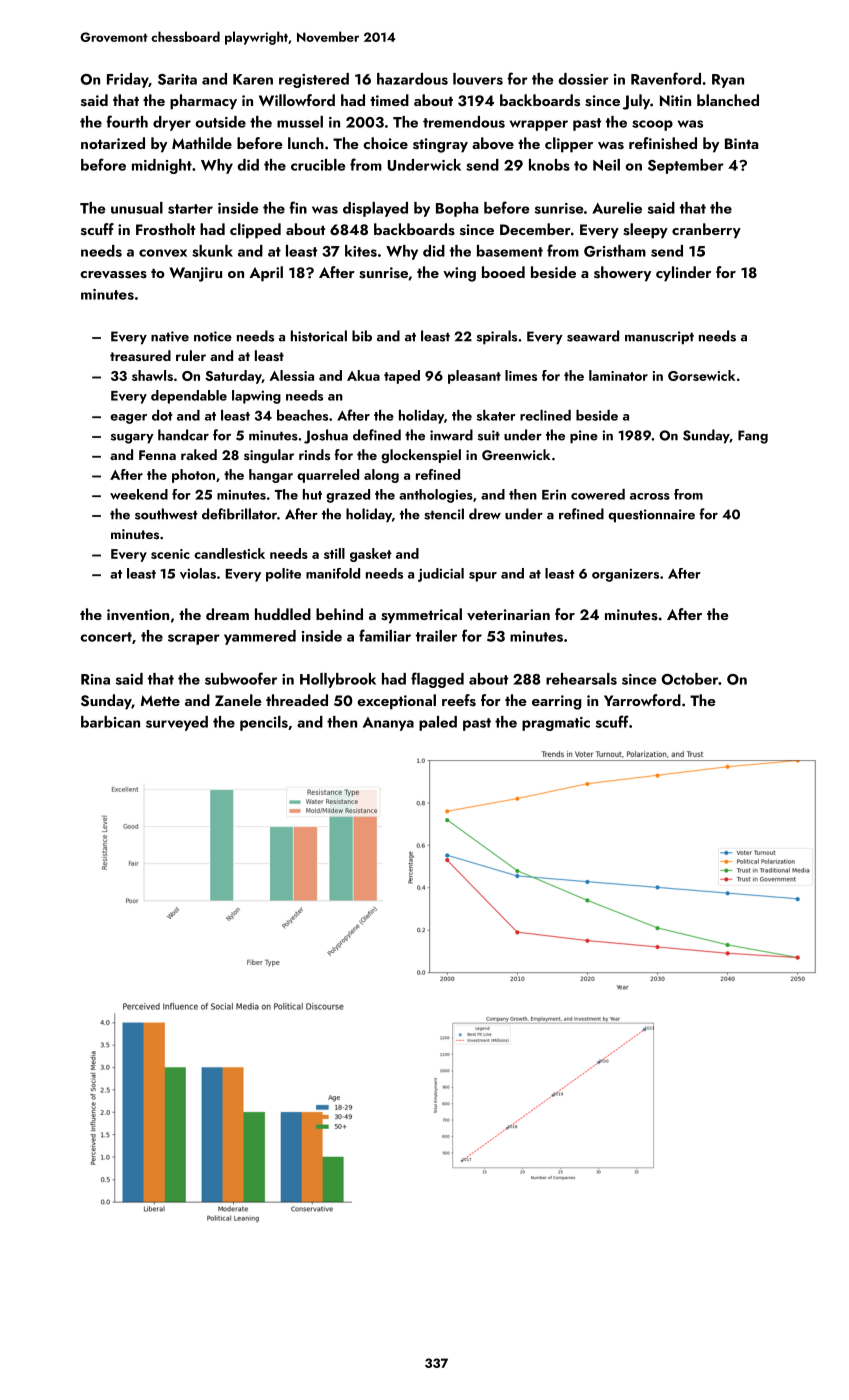  I want to click on Binta, so click(741, 143).
